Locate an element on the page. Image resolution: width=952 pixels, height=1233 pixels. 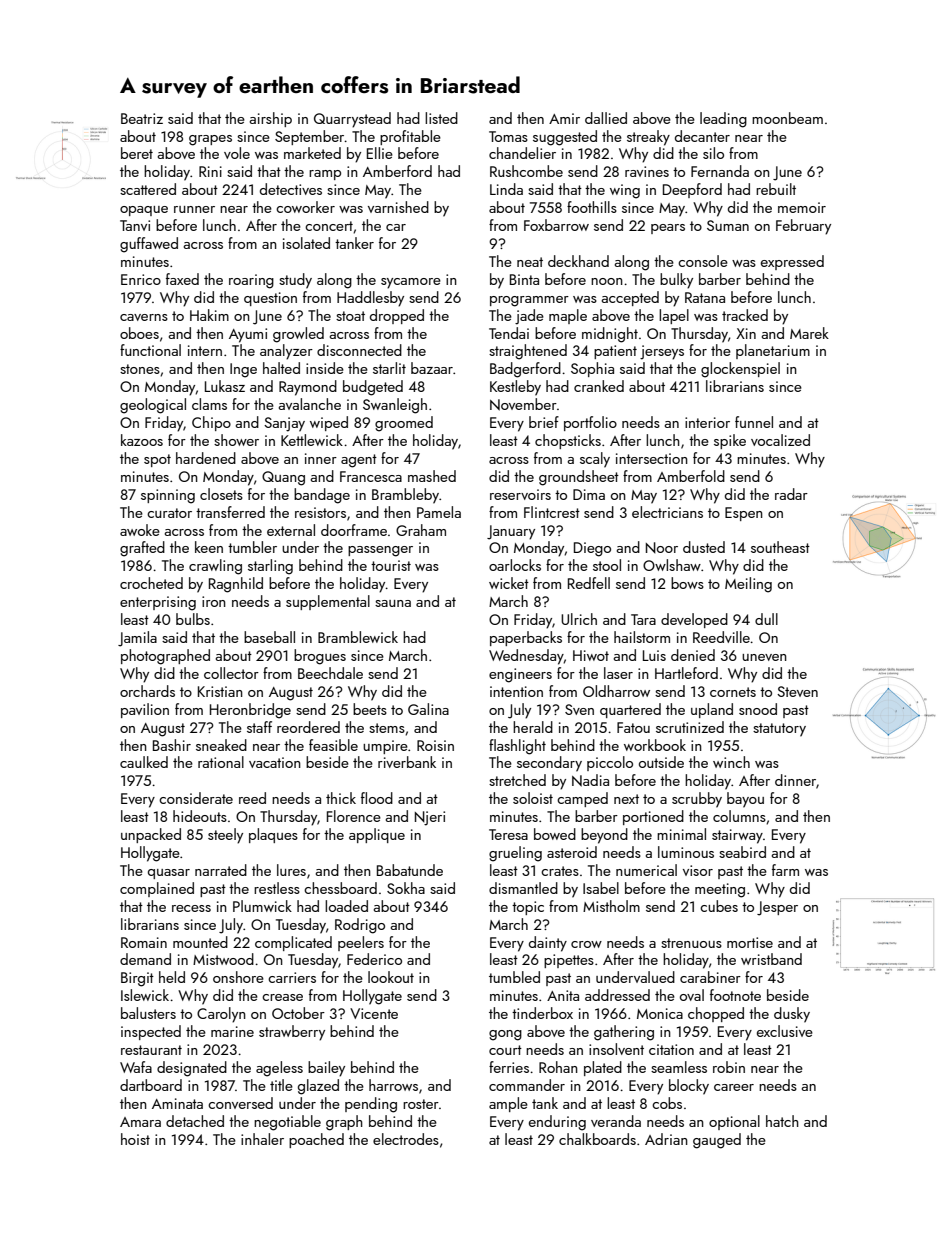
enterprising is located at coordinates (158, 603).
